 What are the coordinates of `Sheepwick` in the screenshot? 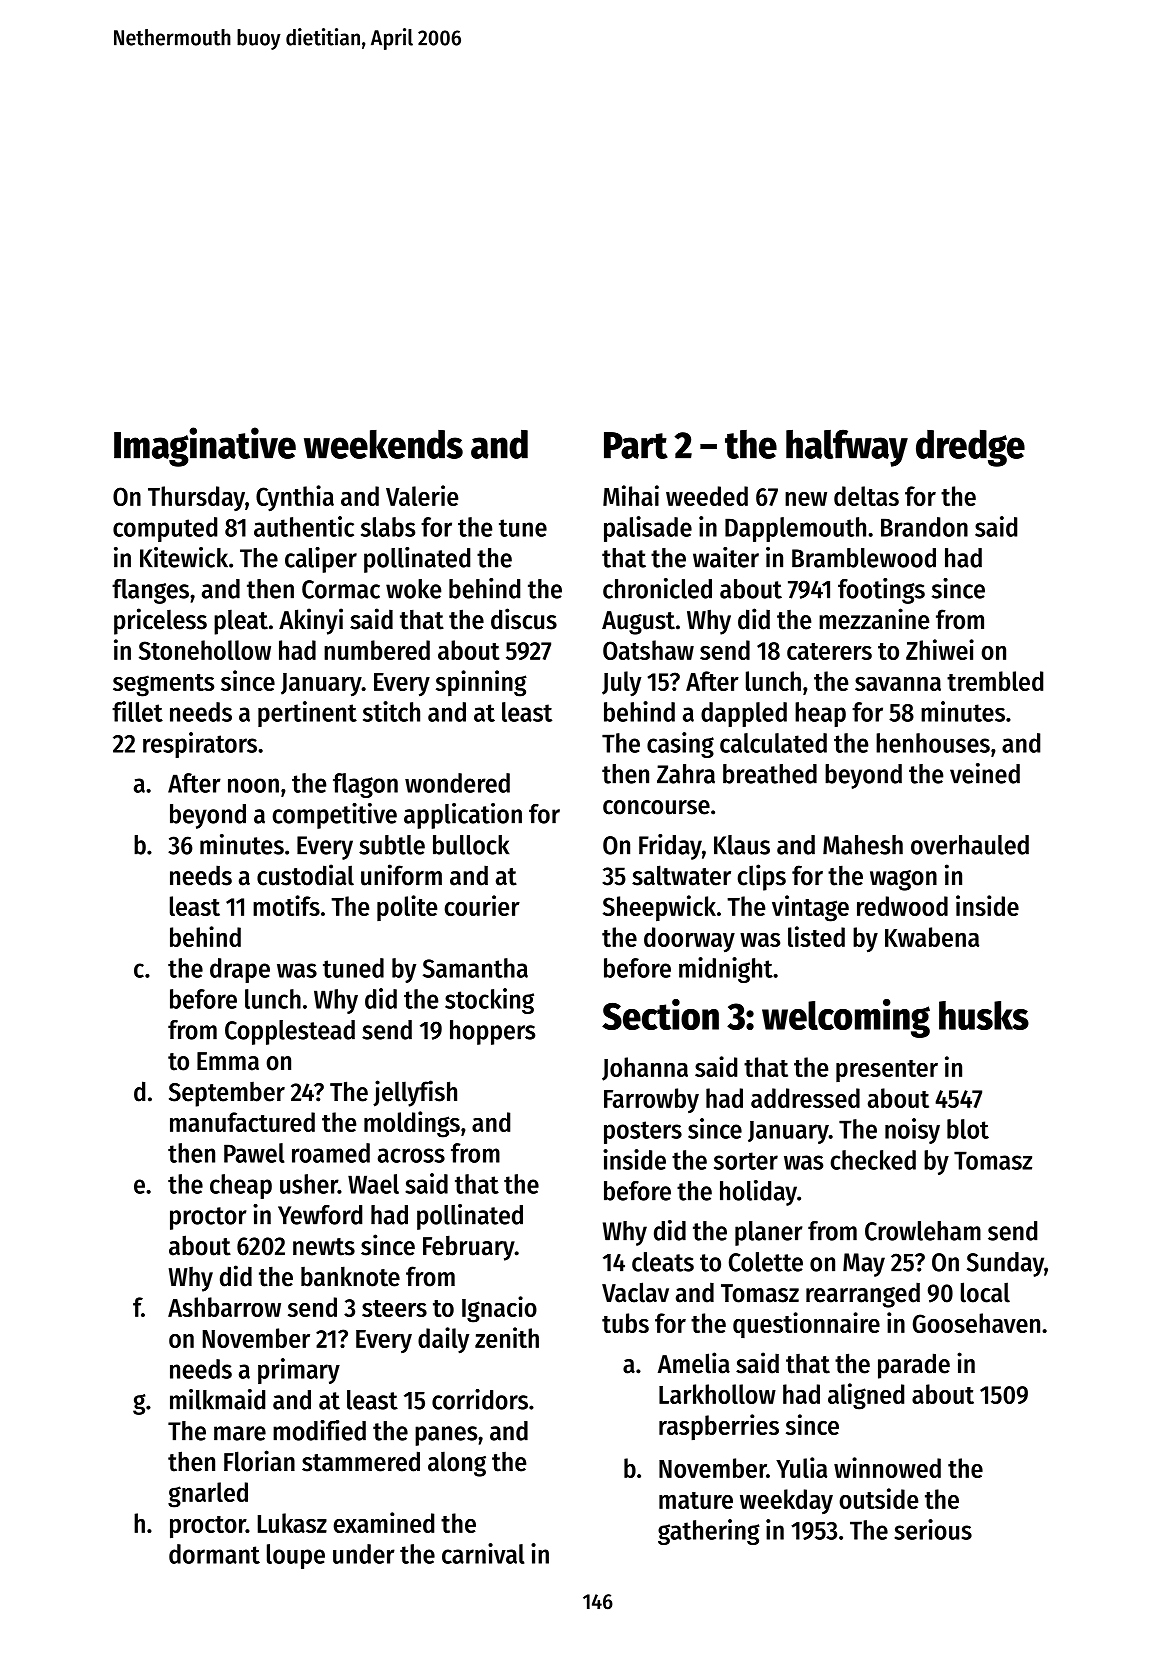 It's located at (659, 908).
